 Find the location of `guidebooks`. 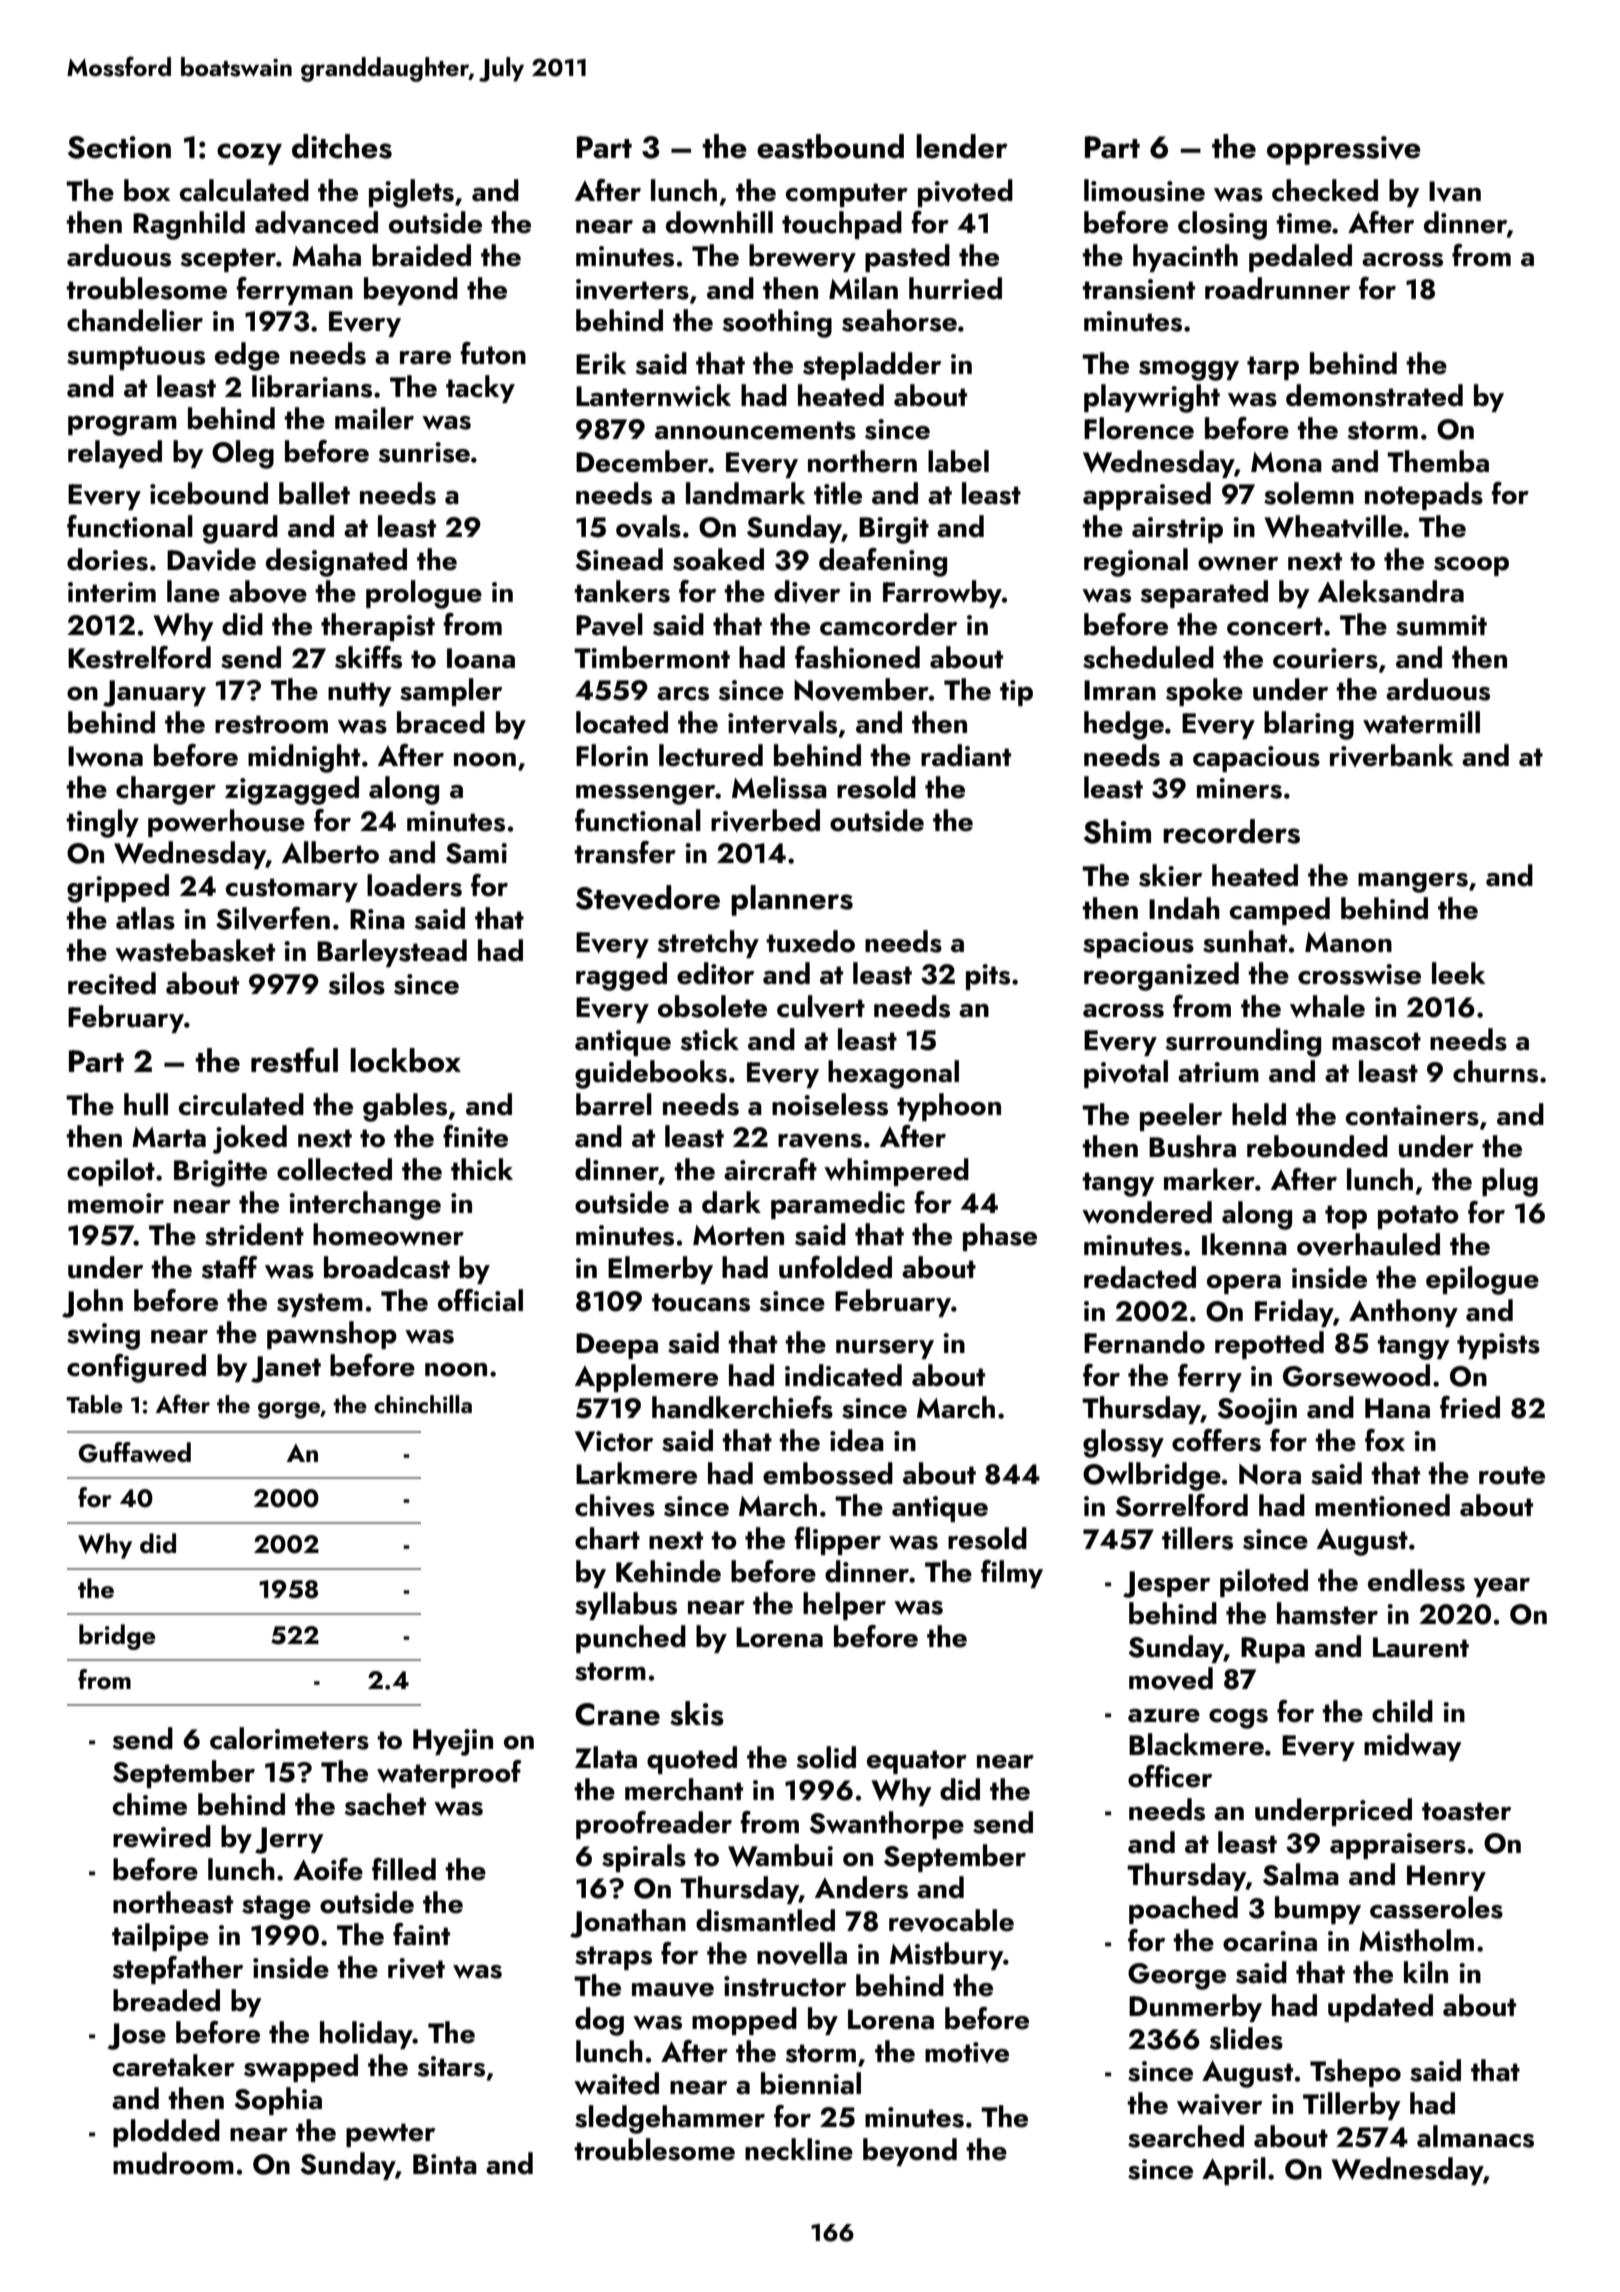

guidebooks is located at coordinates (651, 1074).
